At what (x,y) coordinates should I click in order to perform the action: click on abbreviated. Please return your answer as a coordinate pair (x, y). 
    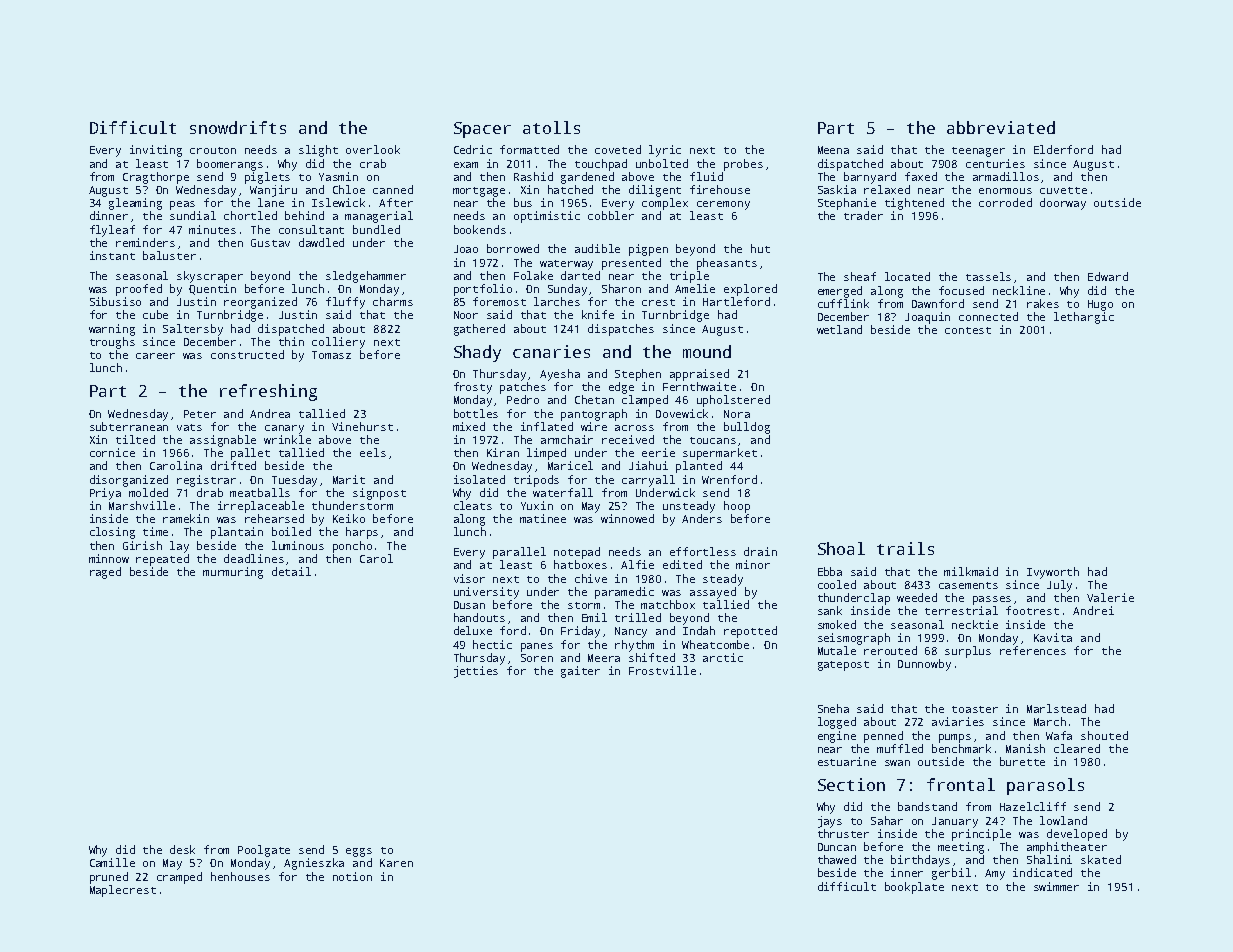
    Looking at the image, I should click on (1001, 127).
